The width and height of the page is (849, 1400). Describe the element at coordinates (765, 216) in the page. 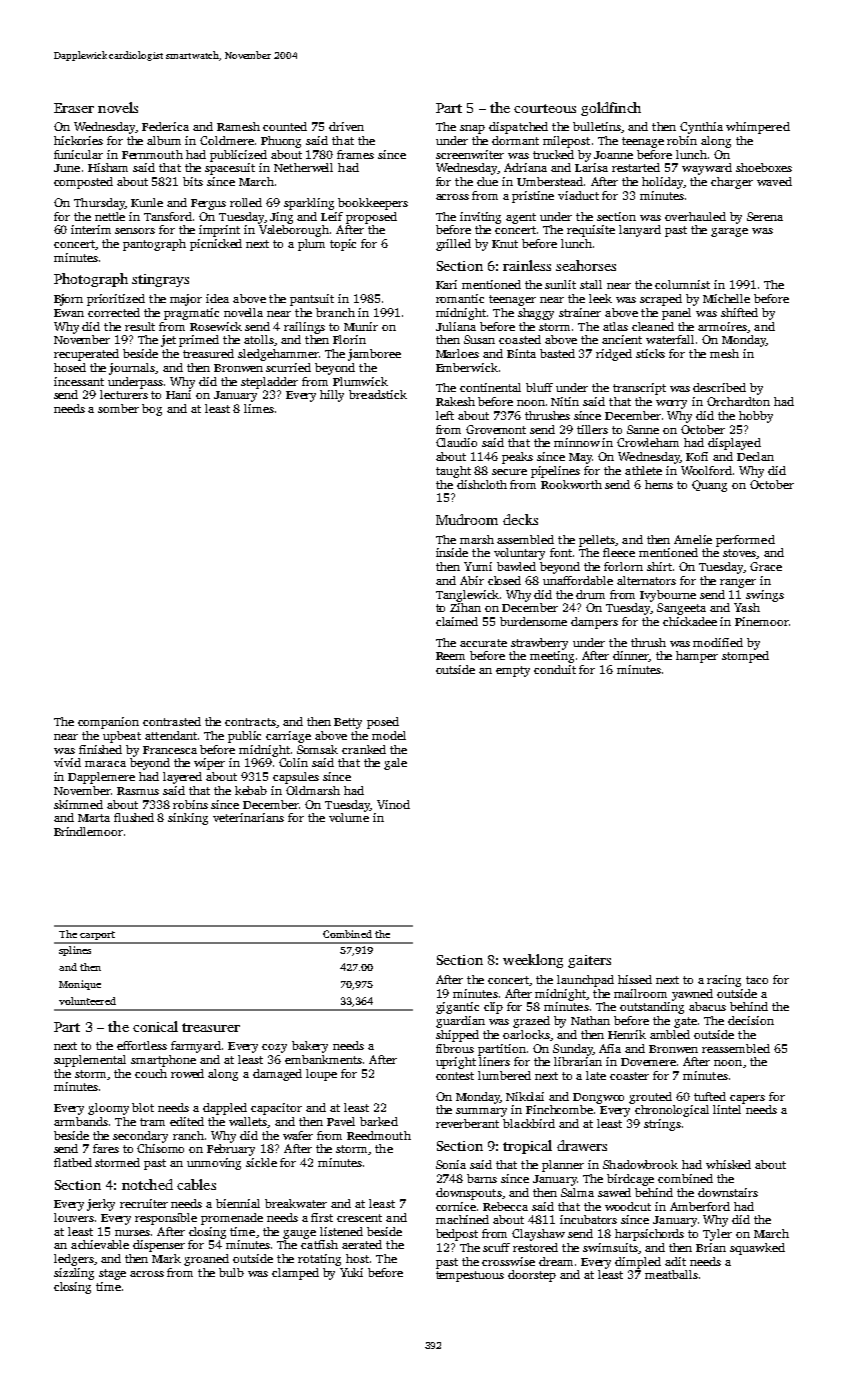

I see `Serena` at that location.
